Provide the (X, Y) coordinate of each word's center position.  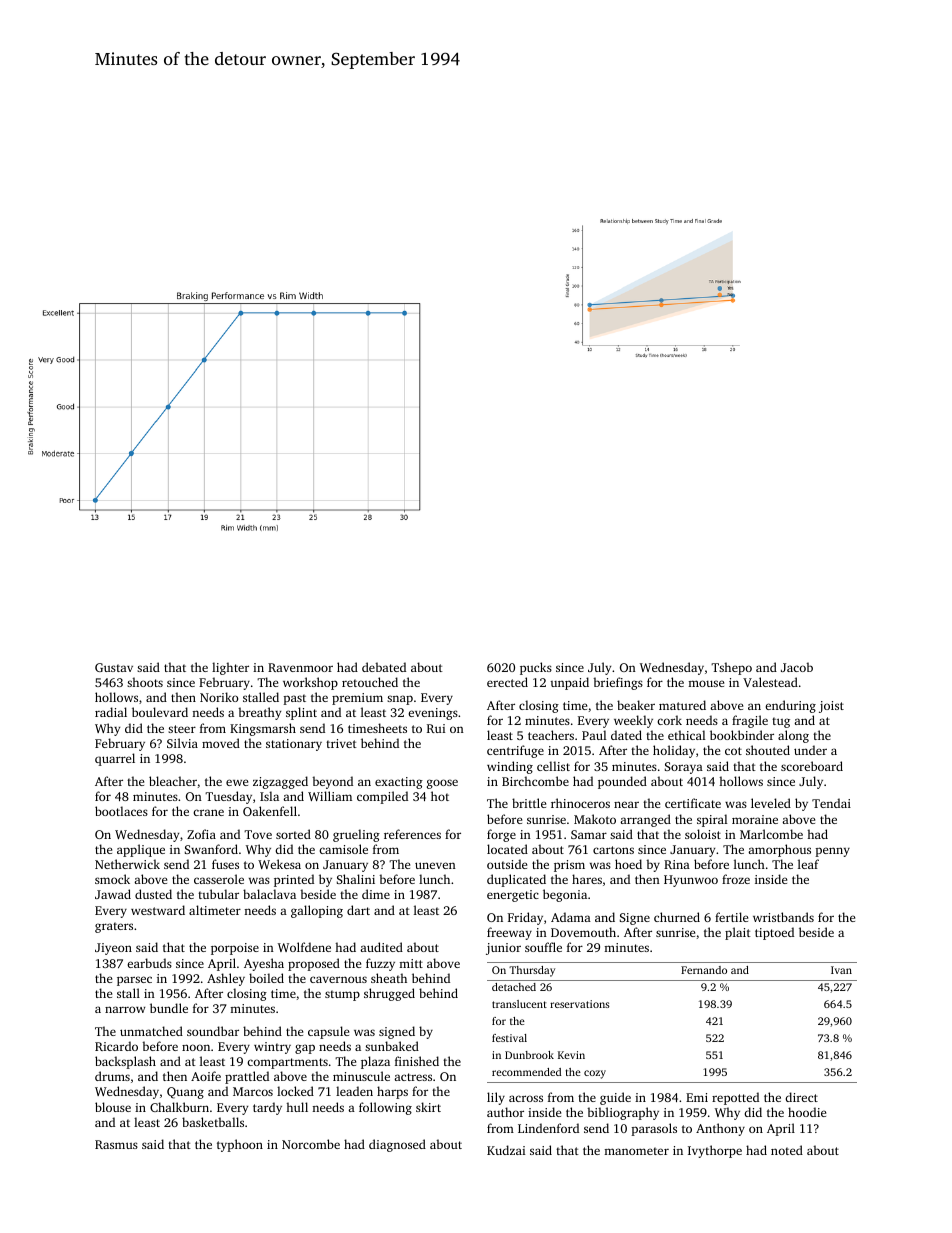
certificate (693, 803)
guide (615, 1098)
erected (507, 682)
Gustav (114, 667)
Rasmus (116, 1144)
